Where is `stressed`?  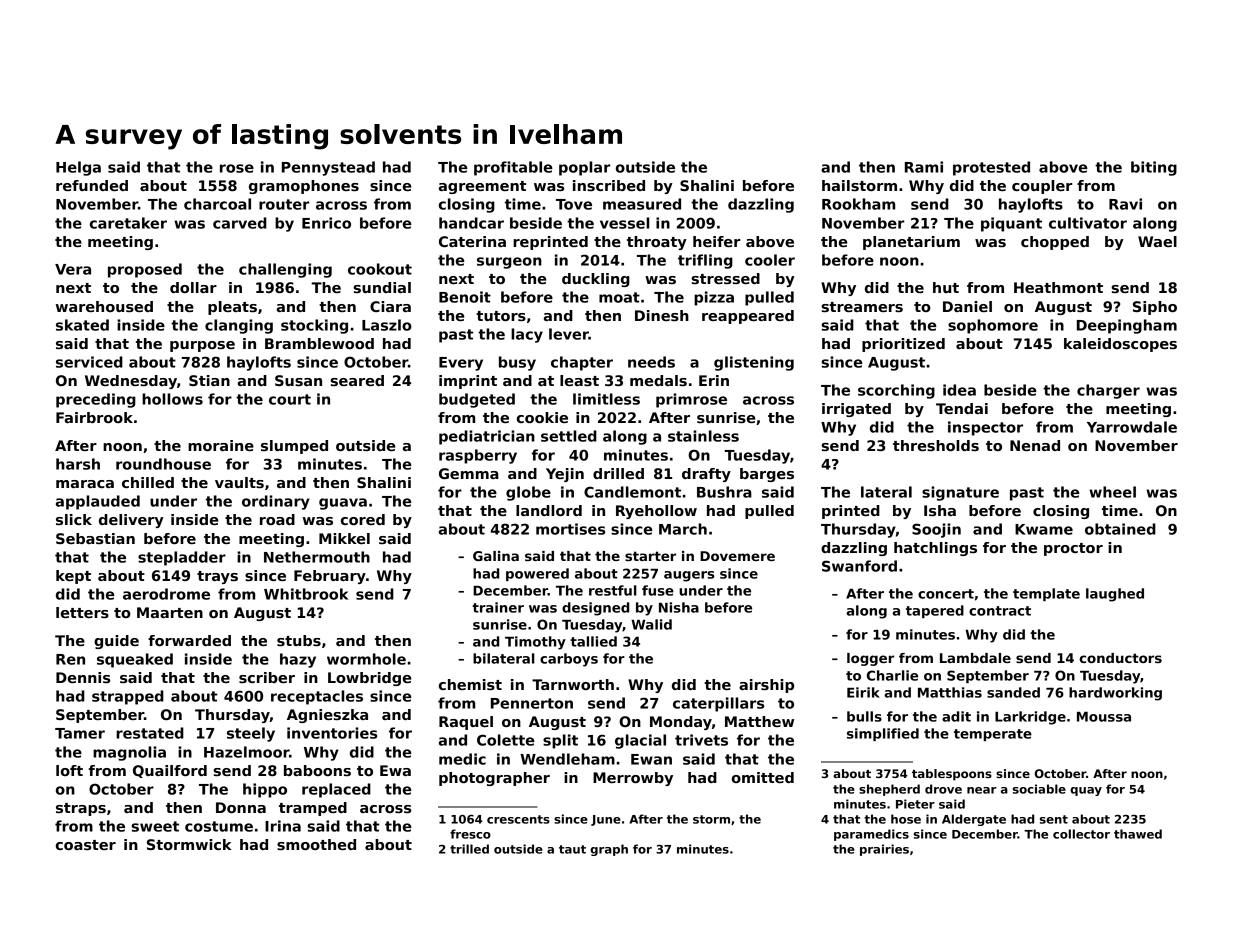 stressed is located at coordinates (725, 278).
